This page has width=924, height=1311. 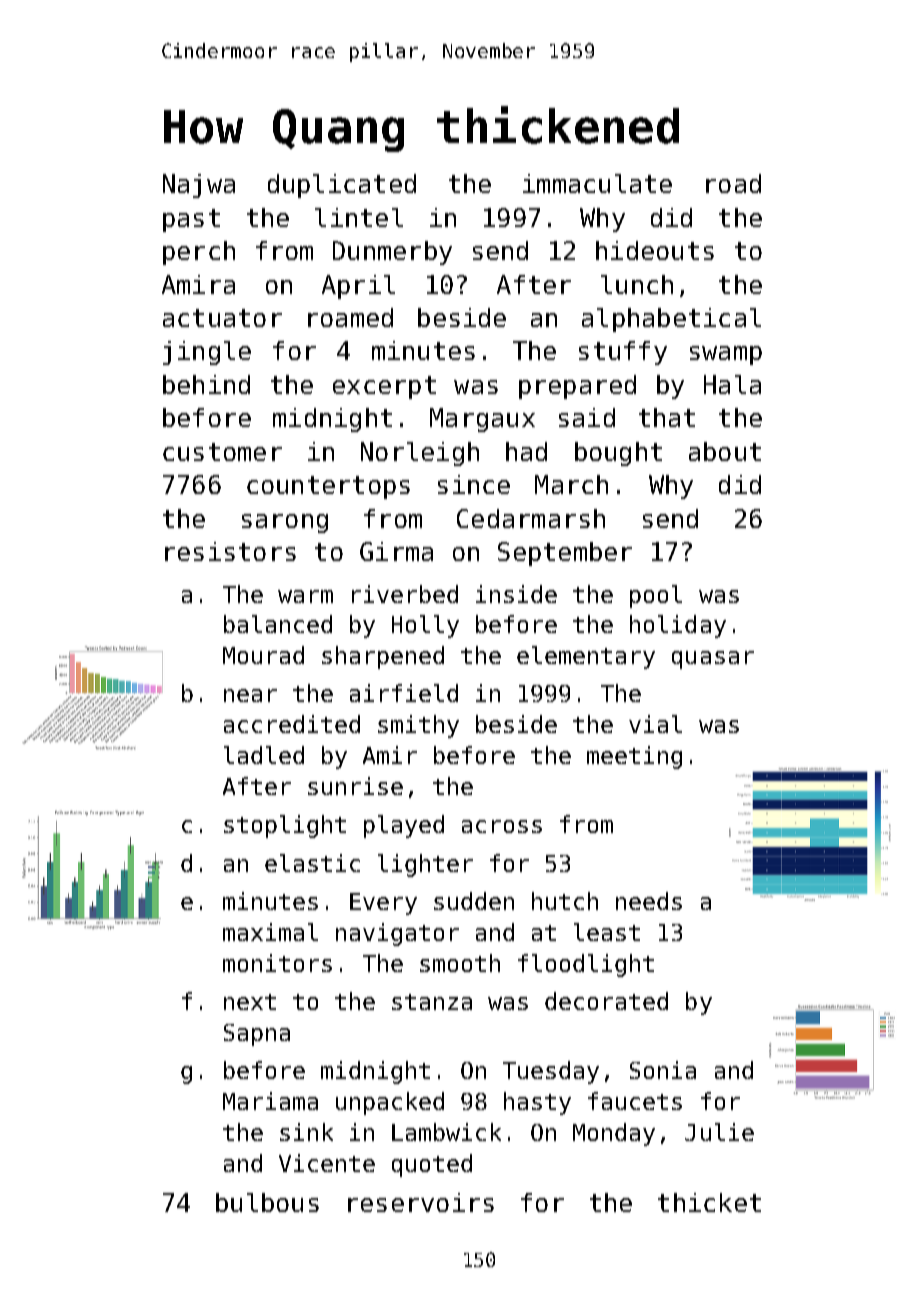 I want to click on Sapna, so click(x=257, y=1035).
